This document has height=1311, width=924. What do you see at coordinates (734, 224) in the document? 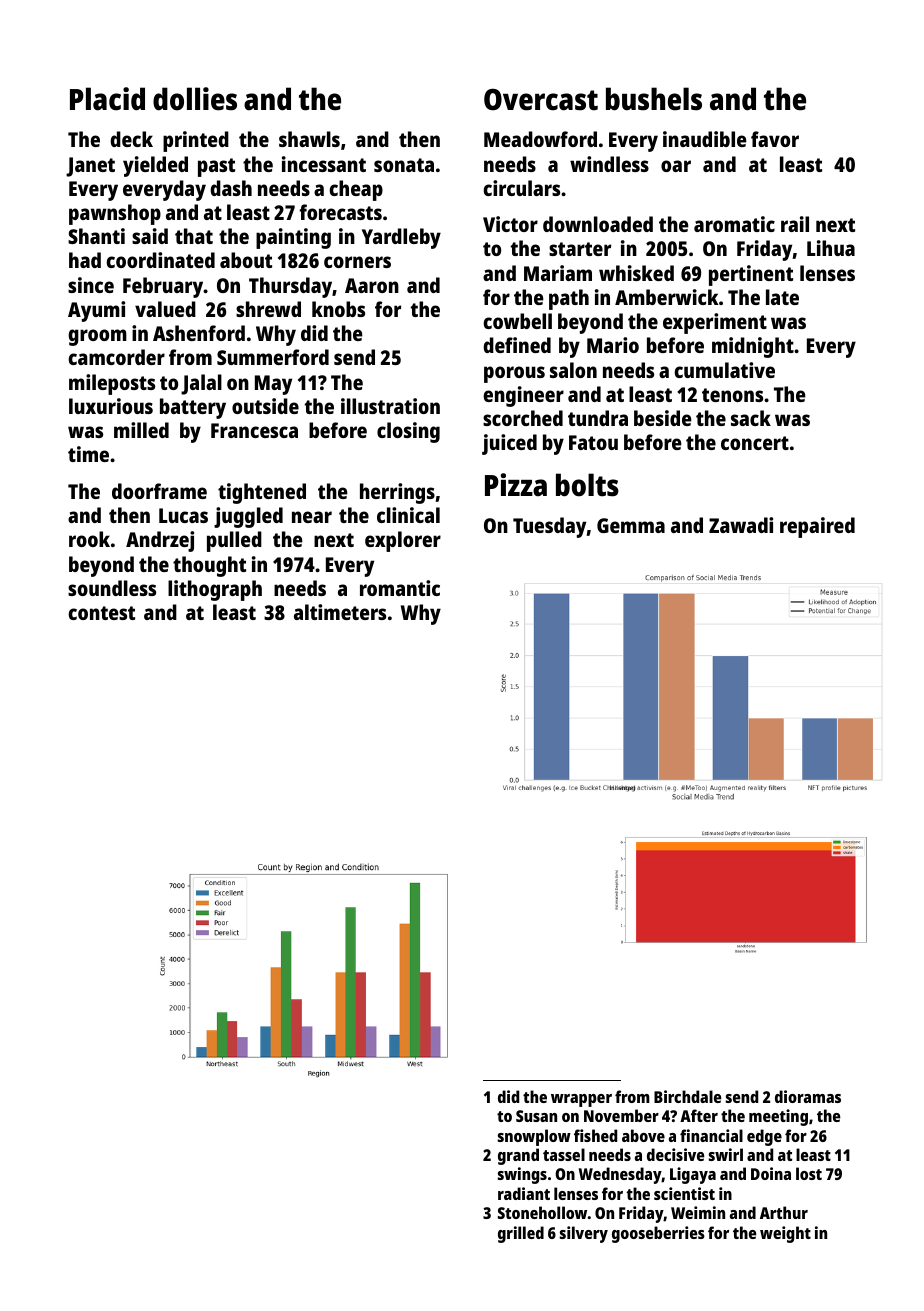
I see `aromatic` at bounding box center [734, 224].
